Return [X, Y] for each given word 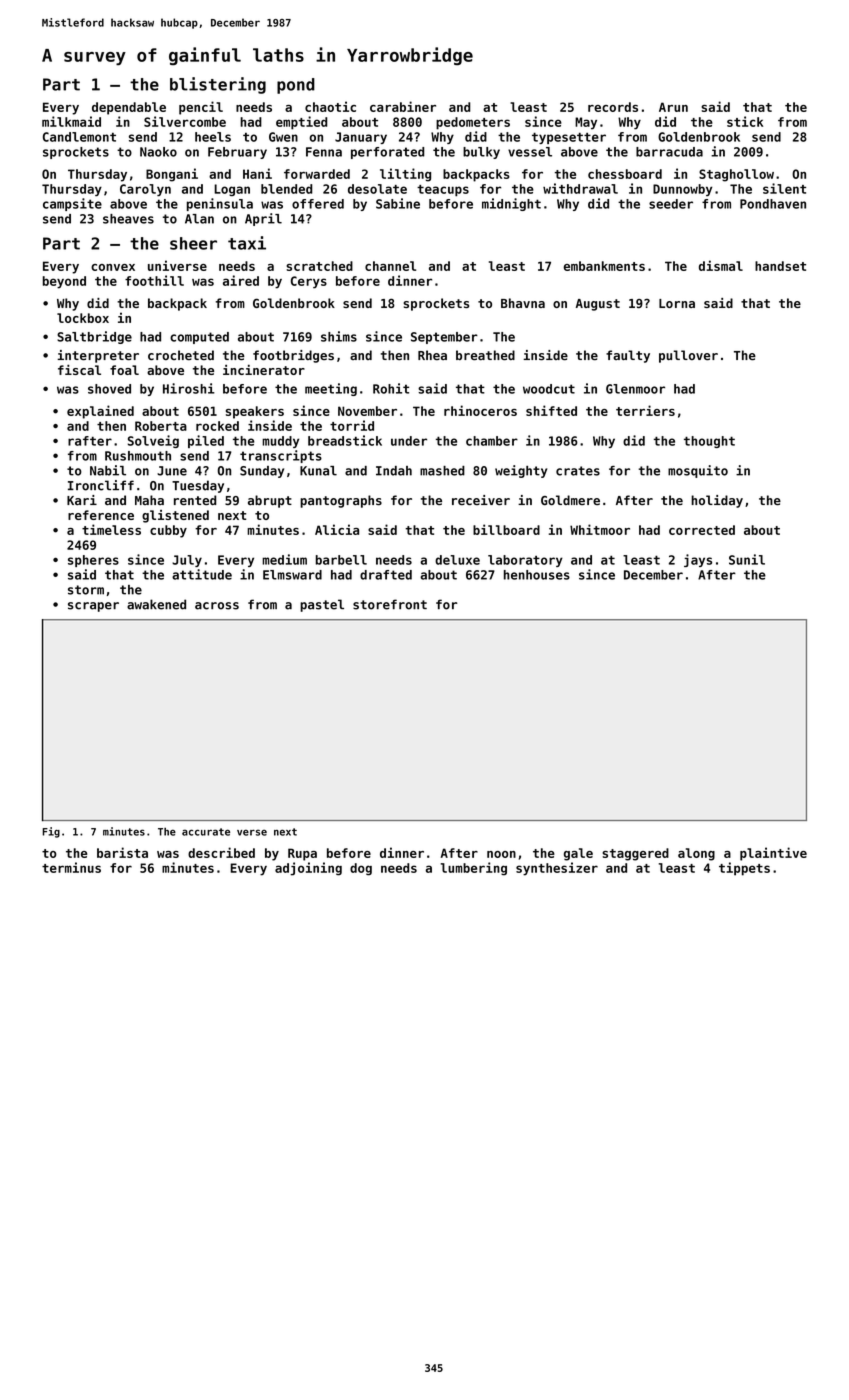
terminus [71, 867]
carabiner [403, 106]
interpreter [98, 356]
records [613, 107]
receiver [481, 500]
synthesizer [557, 869]
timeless [111, 529]
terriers [645, 410]
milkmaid [71, 121]
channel [390, 266]
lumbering [474, 869]
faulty [628, 356]
